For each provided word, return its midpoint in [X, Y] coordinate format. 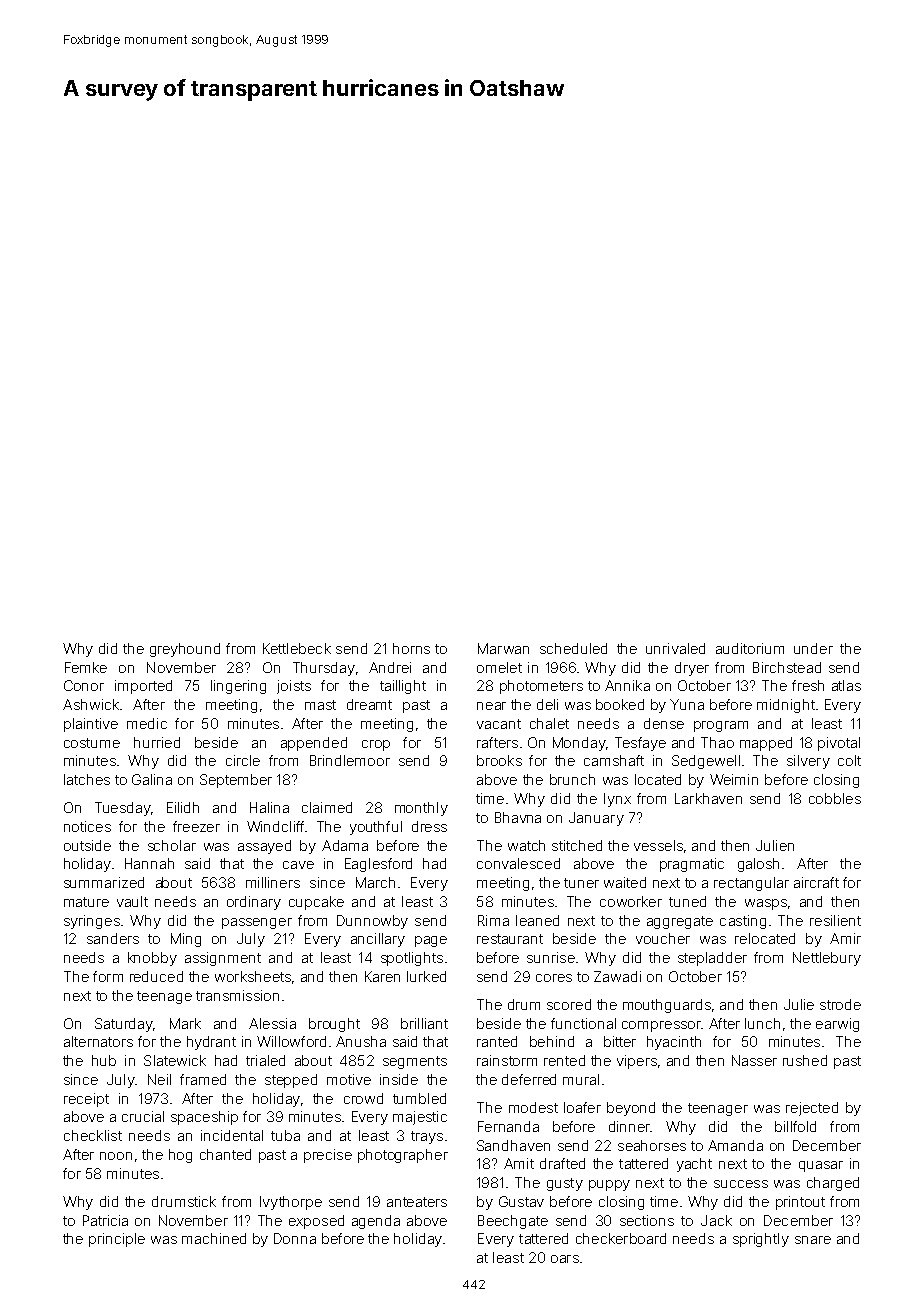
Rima [493, 920]
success [741, 1184]
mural [581, 1079]
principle [117, 1240]
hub [104, 1060]
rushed [805, 1060]
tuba [285, 1135]
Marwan [503, 648]
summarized [104, 882]
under [813, 648]
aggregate [680, 922]
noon [116, 1156]
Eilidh [183, 807]
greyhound [185, 650]
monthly [421, 809]
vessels [658, 845]
